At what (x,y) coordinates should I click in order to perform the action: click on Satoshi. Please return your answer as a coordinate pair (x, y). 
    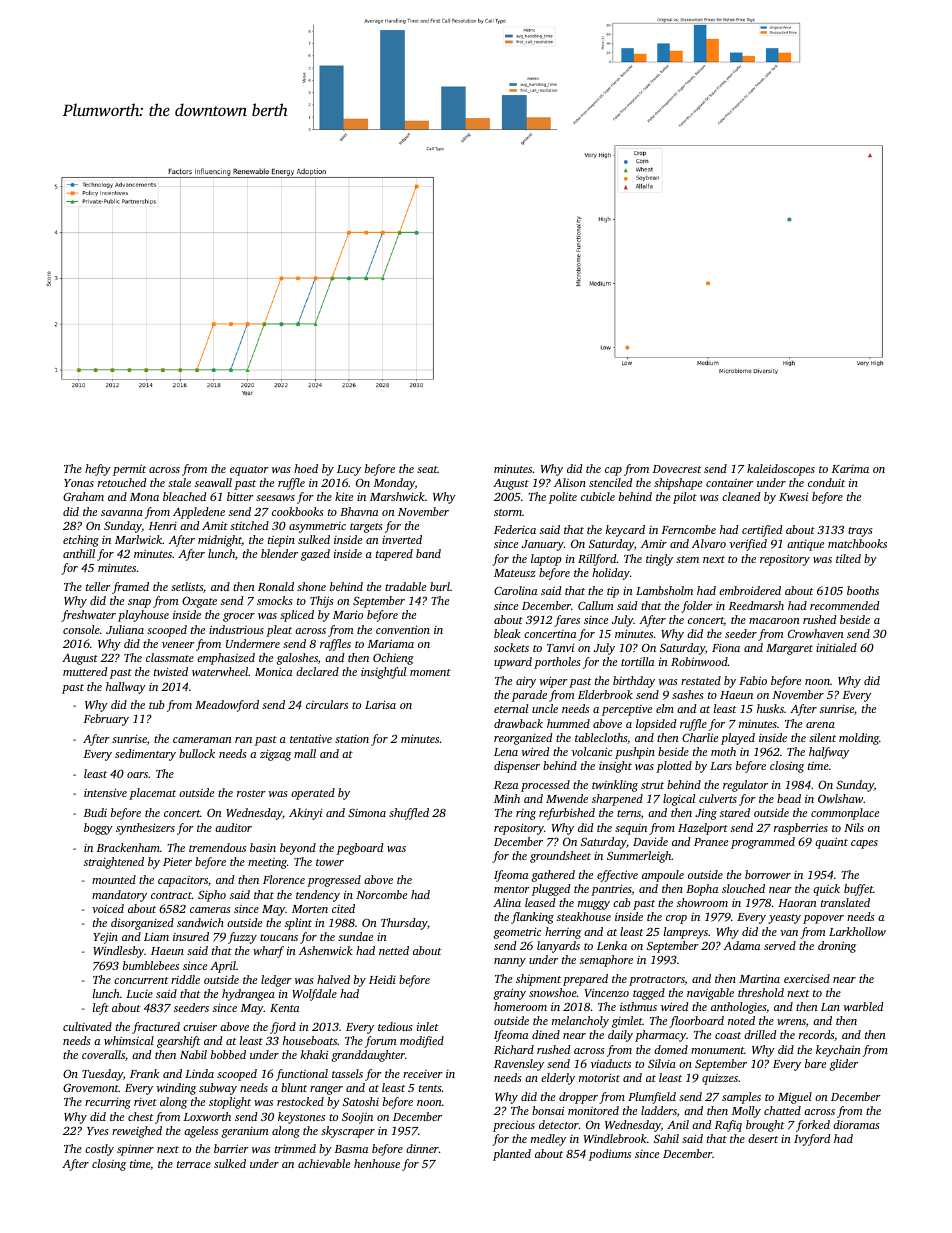
    Looking at the image, I should click on (361, 1101).
